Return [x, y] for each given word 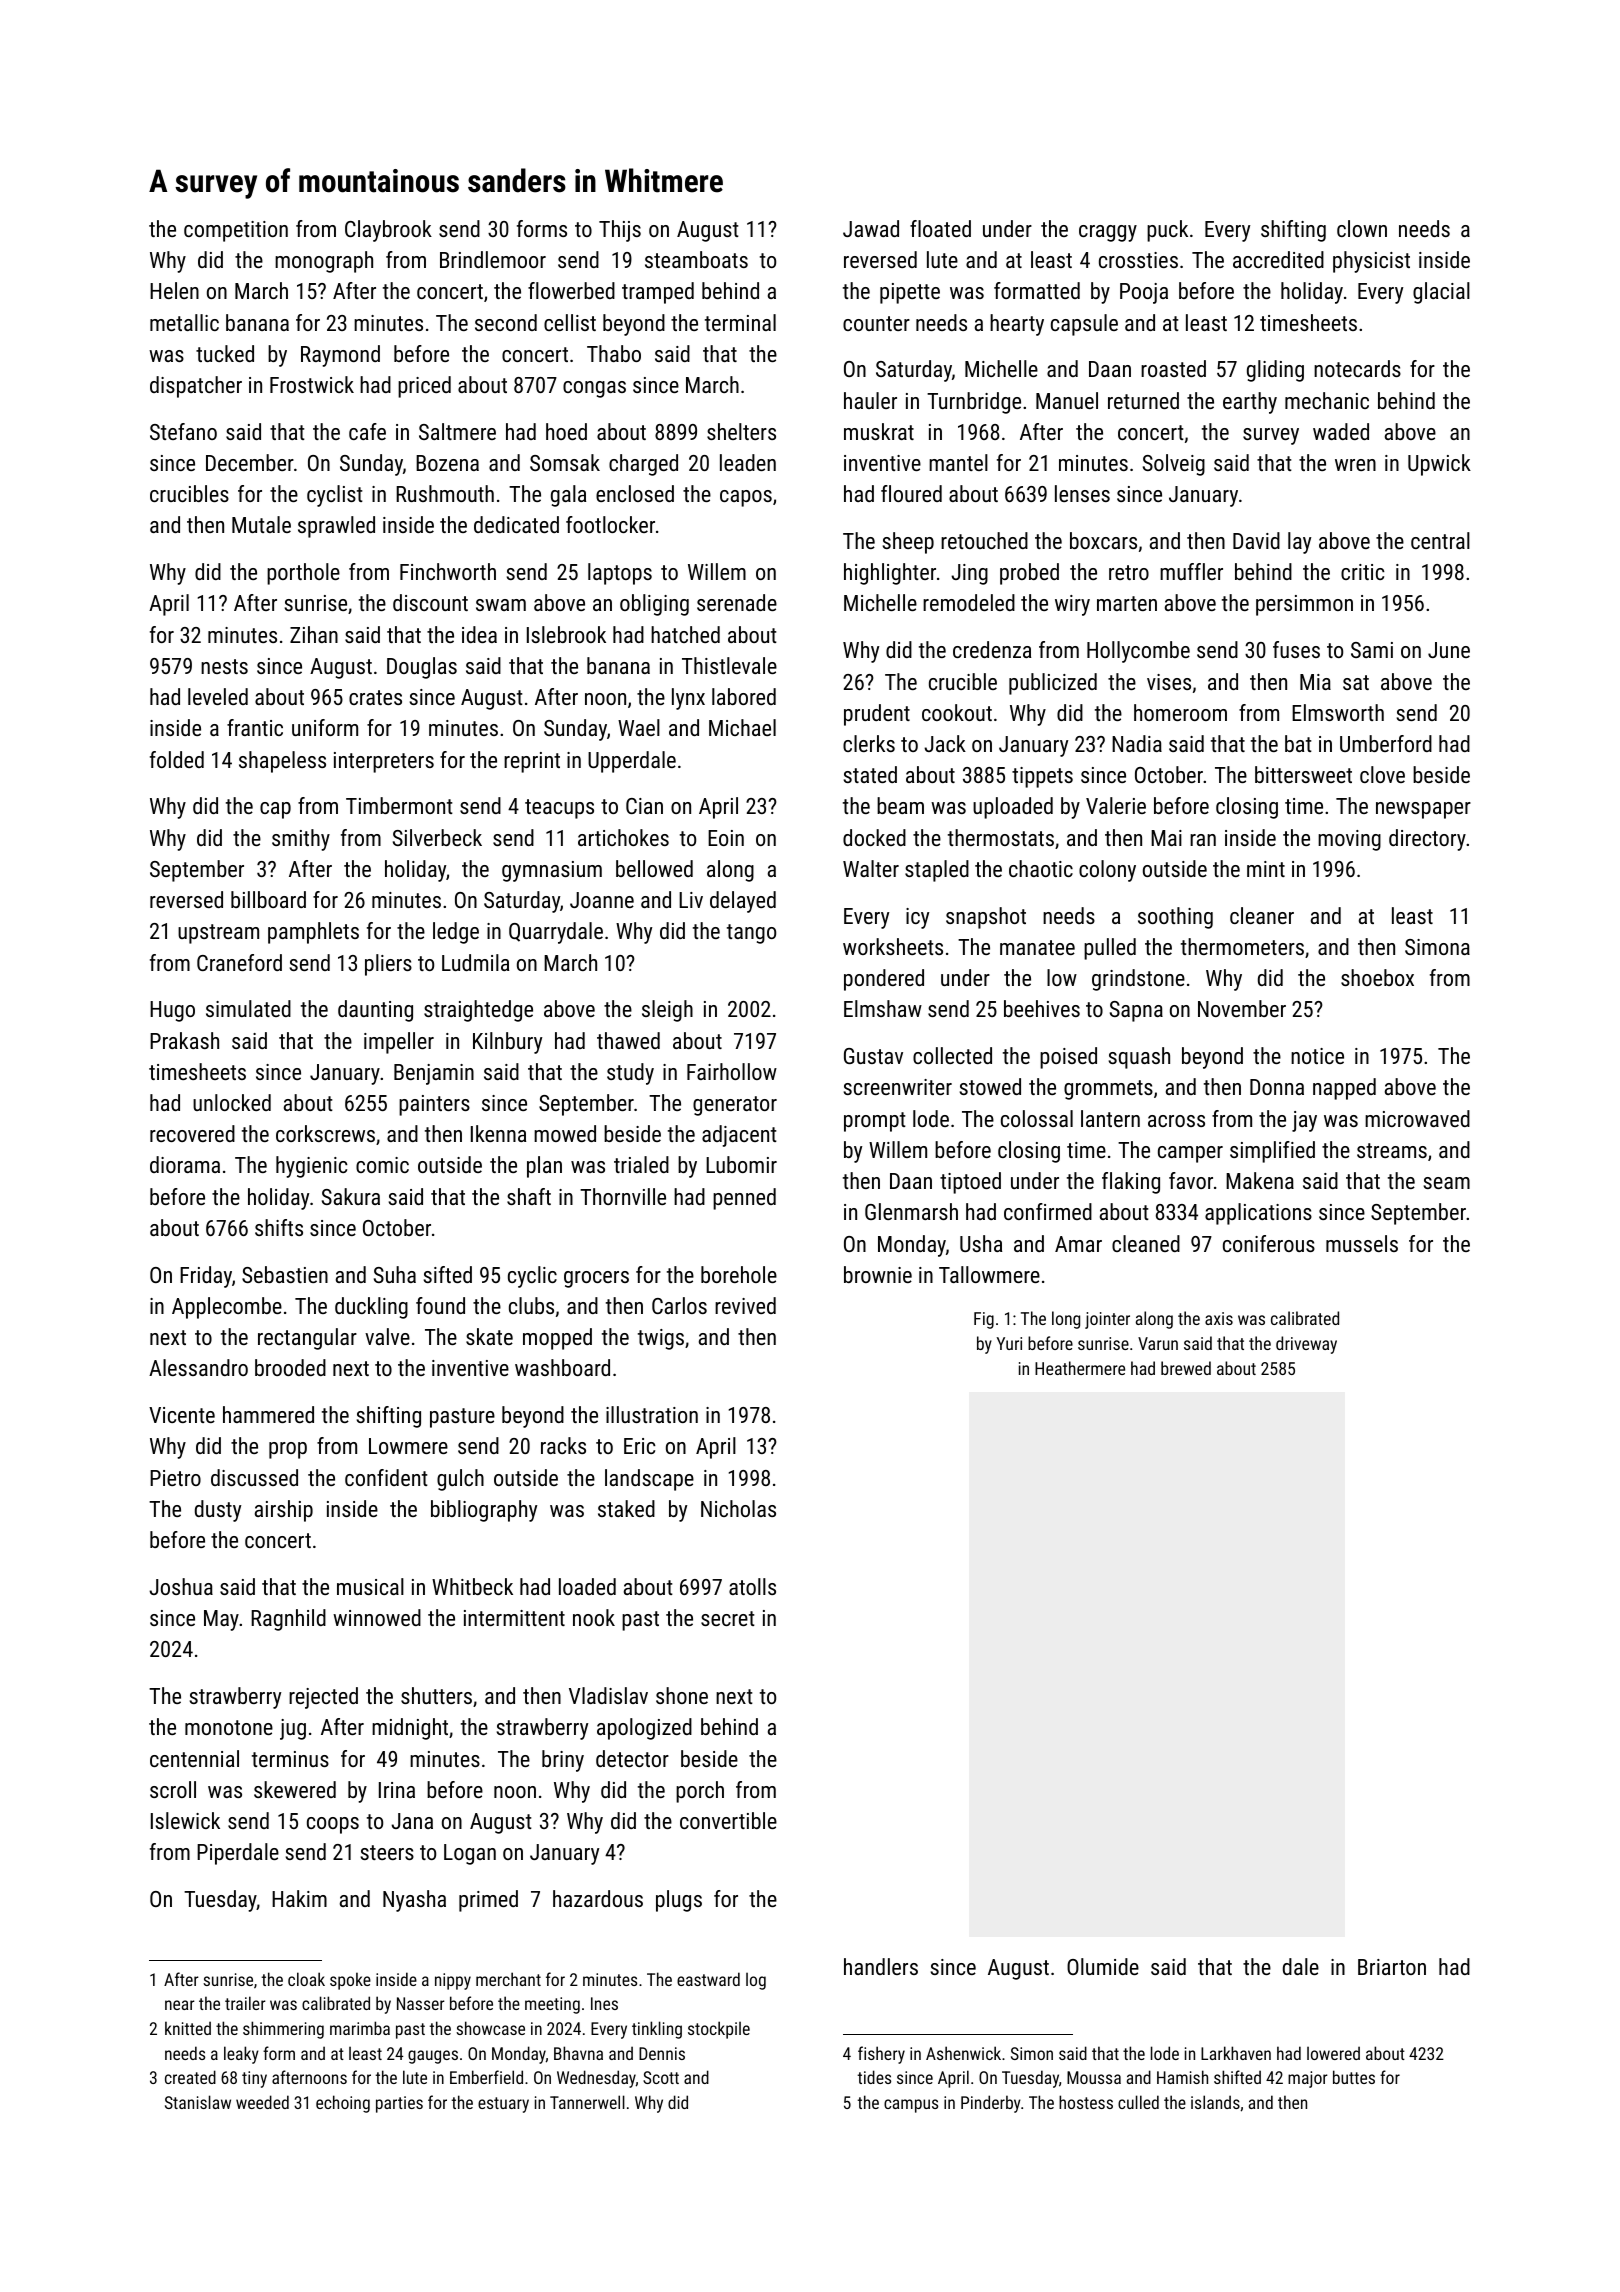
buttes [1354, 2077]
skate [489, 1336]
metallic [184, 322]
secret [728, 1618]
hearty [1017, 325]
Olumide [1103, 1966]
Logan [470, 1854]
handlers [881, 1966]
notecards [1357, 368]
